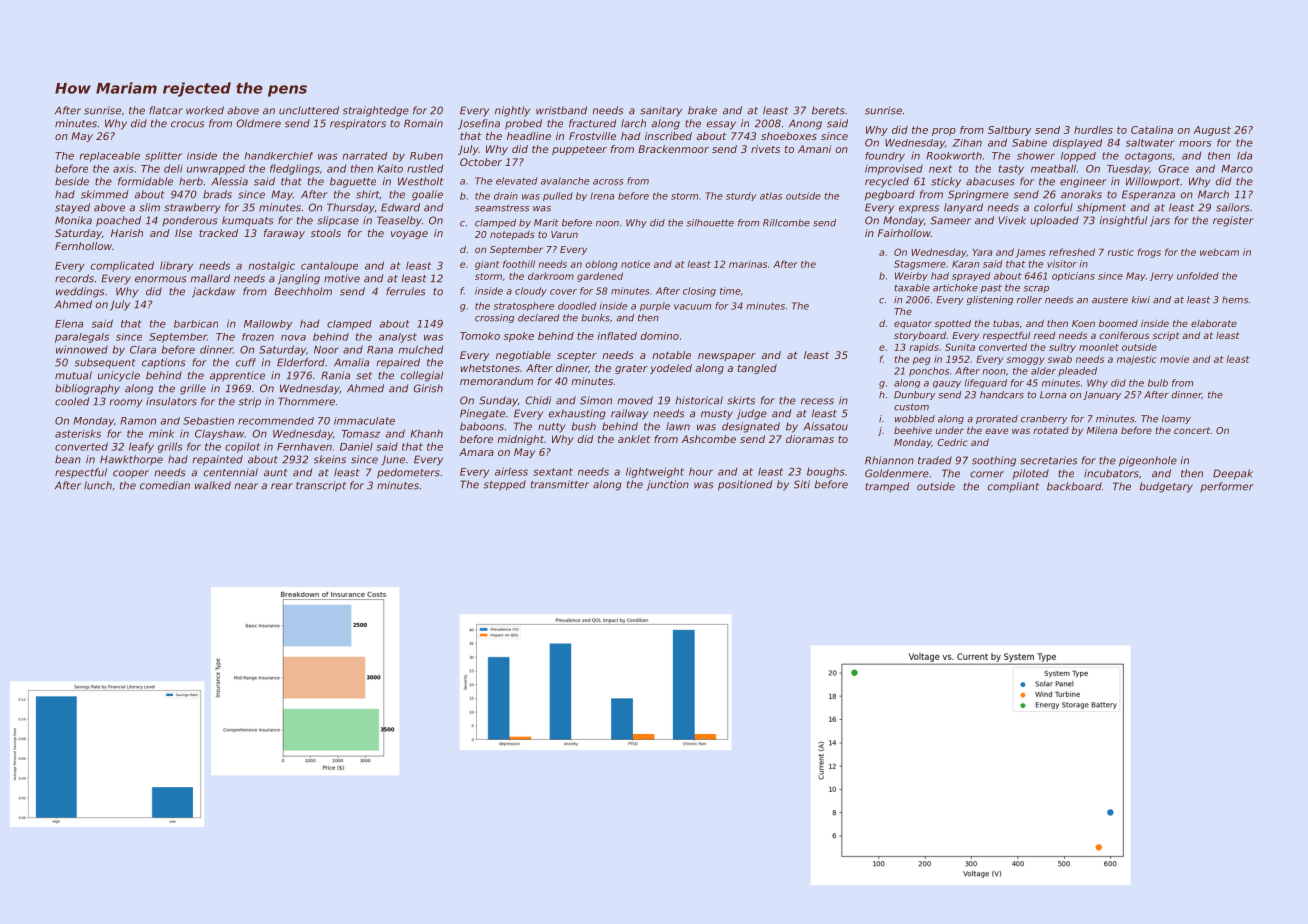  I want to click on cooled, so click(72, 401).
